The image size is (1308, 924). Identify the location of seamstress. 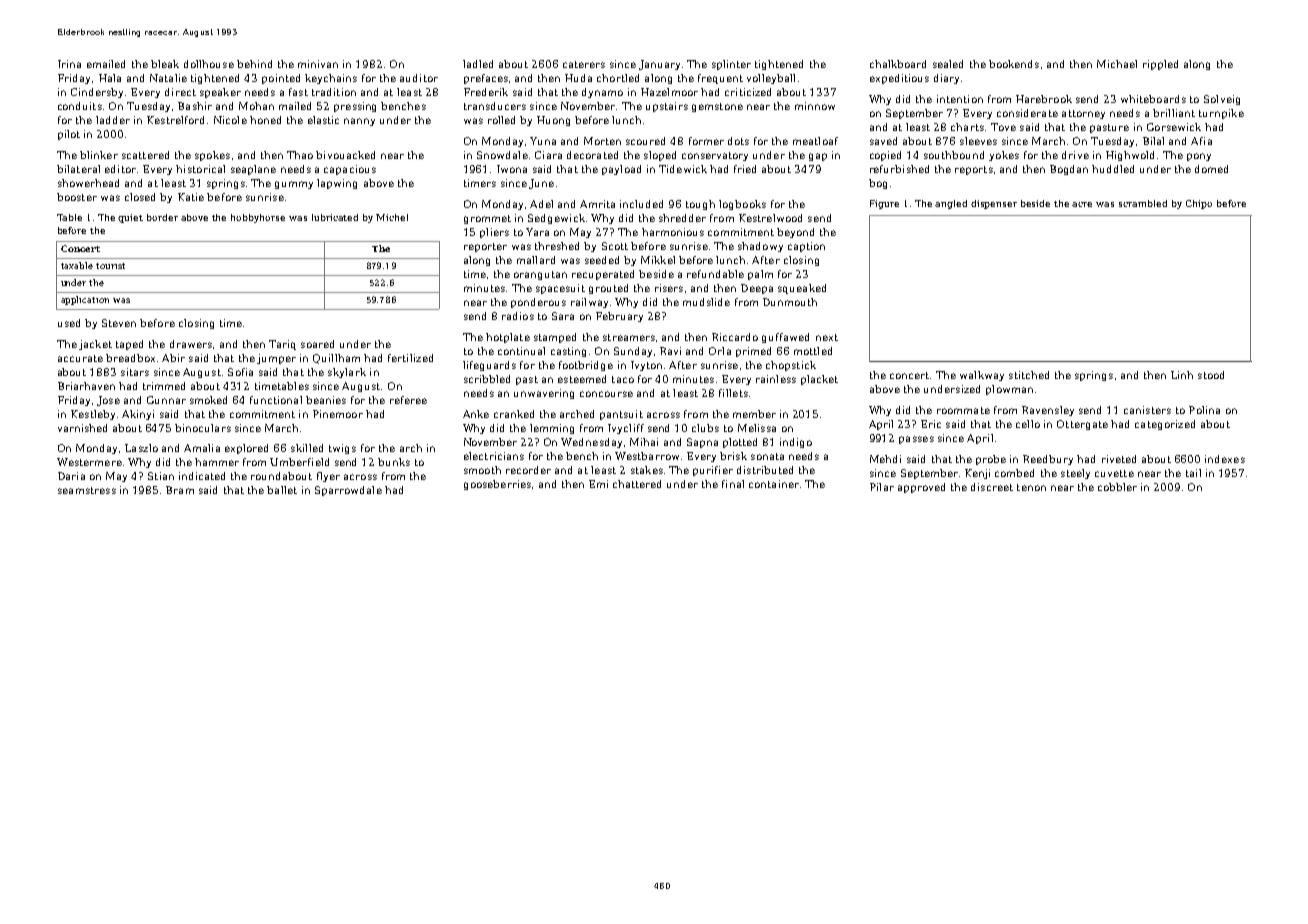
(87, 490).
